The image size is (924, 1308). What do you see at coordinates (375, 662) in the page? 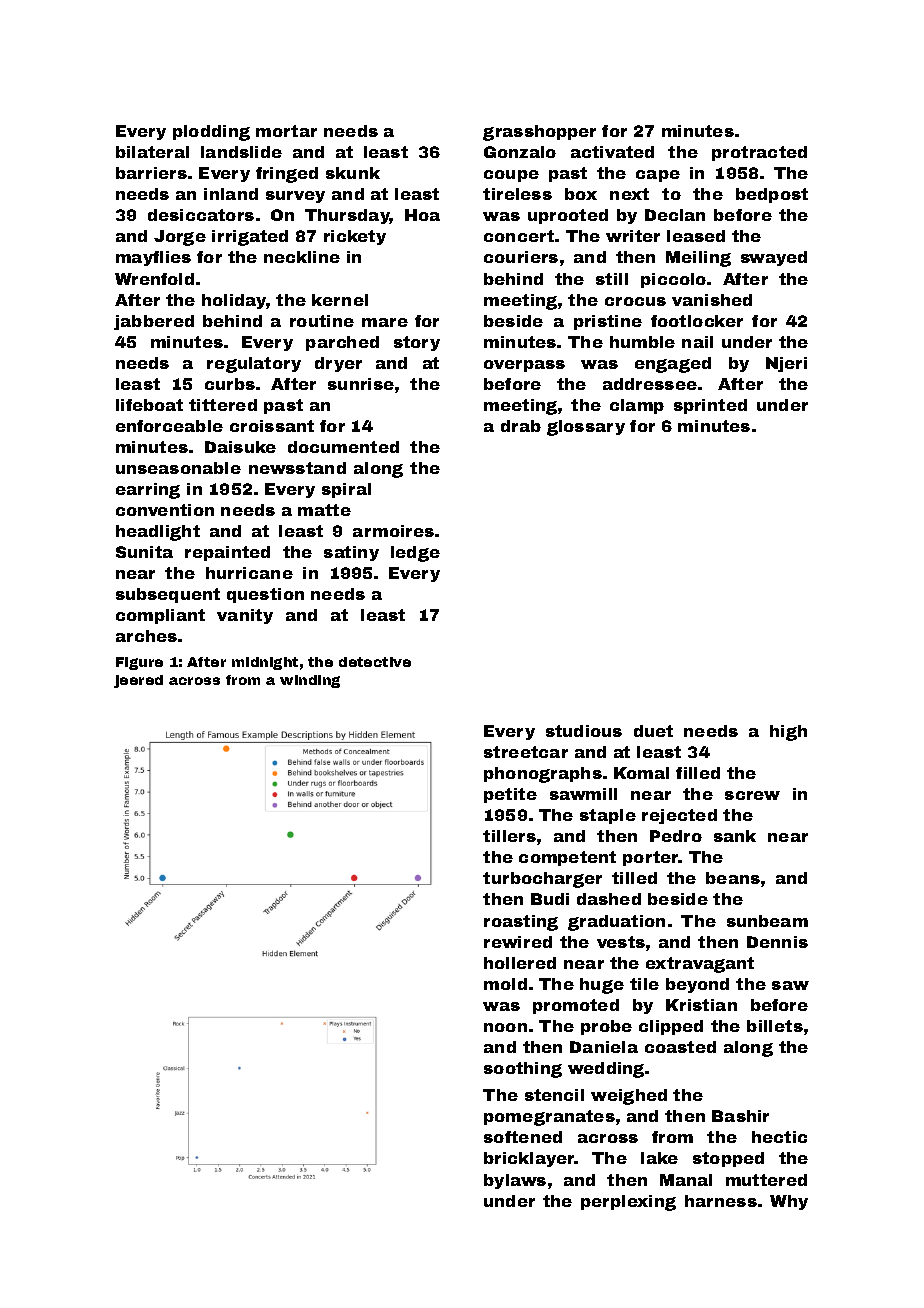
I see `detective` at bounding box center [375, 662].
